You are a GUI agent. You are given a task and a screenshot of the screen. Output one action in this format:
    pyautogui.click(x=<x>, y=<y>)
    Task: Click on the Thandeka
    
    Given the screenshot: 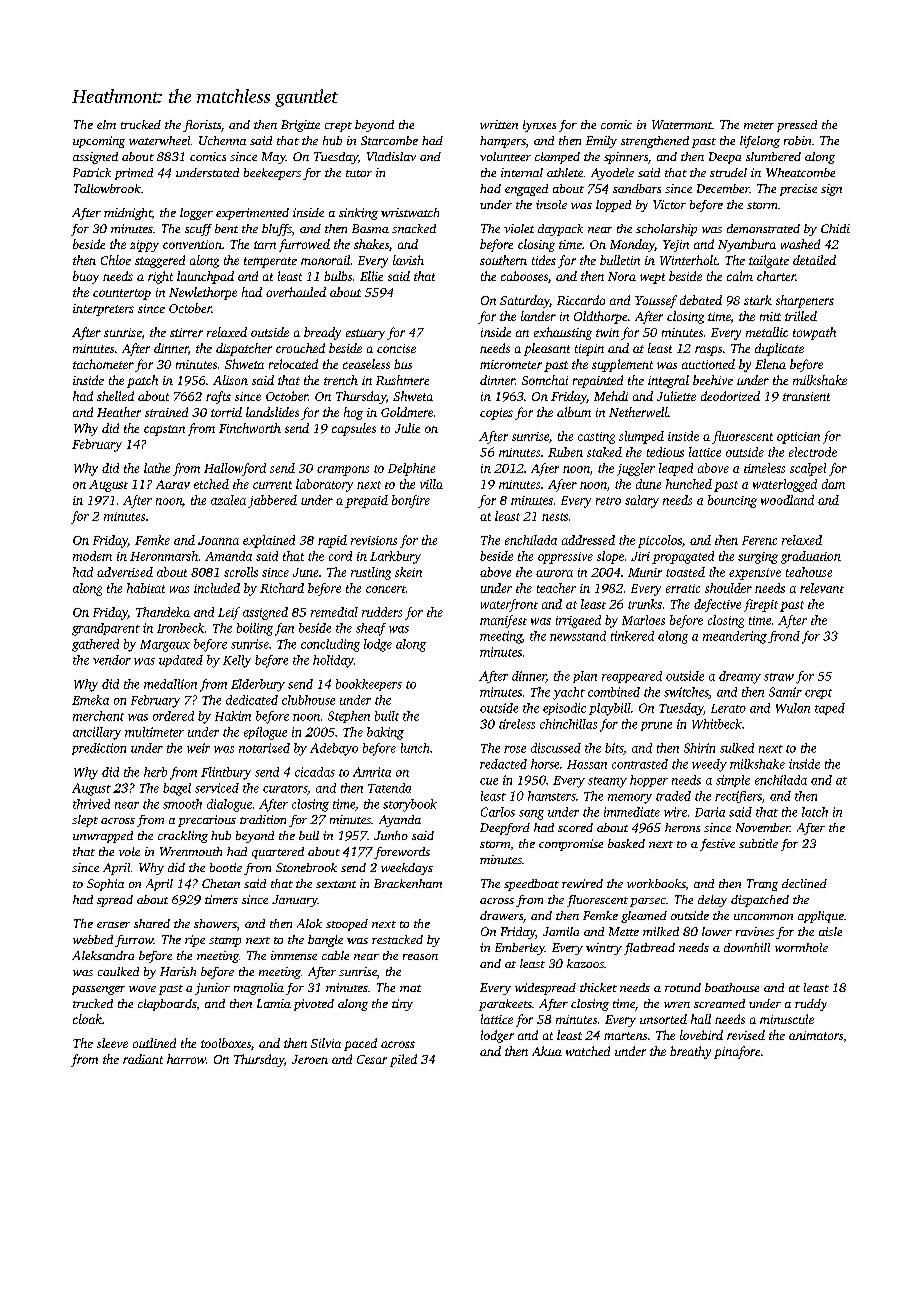 What is the action you would take?
    pyautogui.click(x=163, y=612)
